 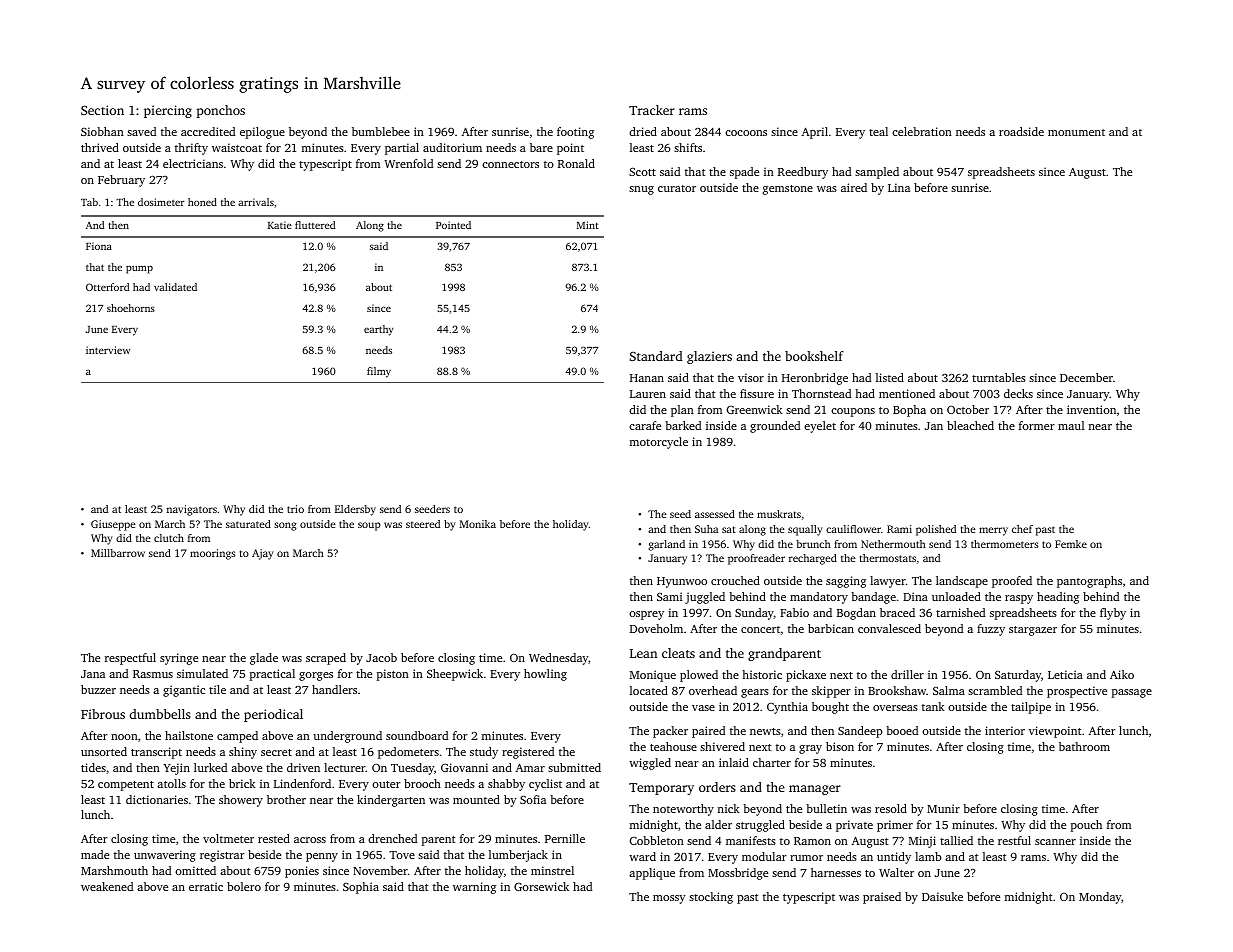 What do you see at coordinates (1089, 582) in the page?
I see `pantographs` at bounding box center [1089, 582].
